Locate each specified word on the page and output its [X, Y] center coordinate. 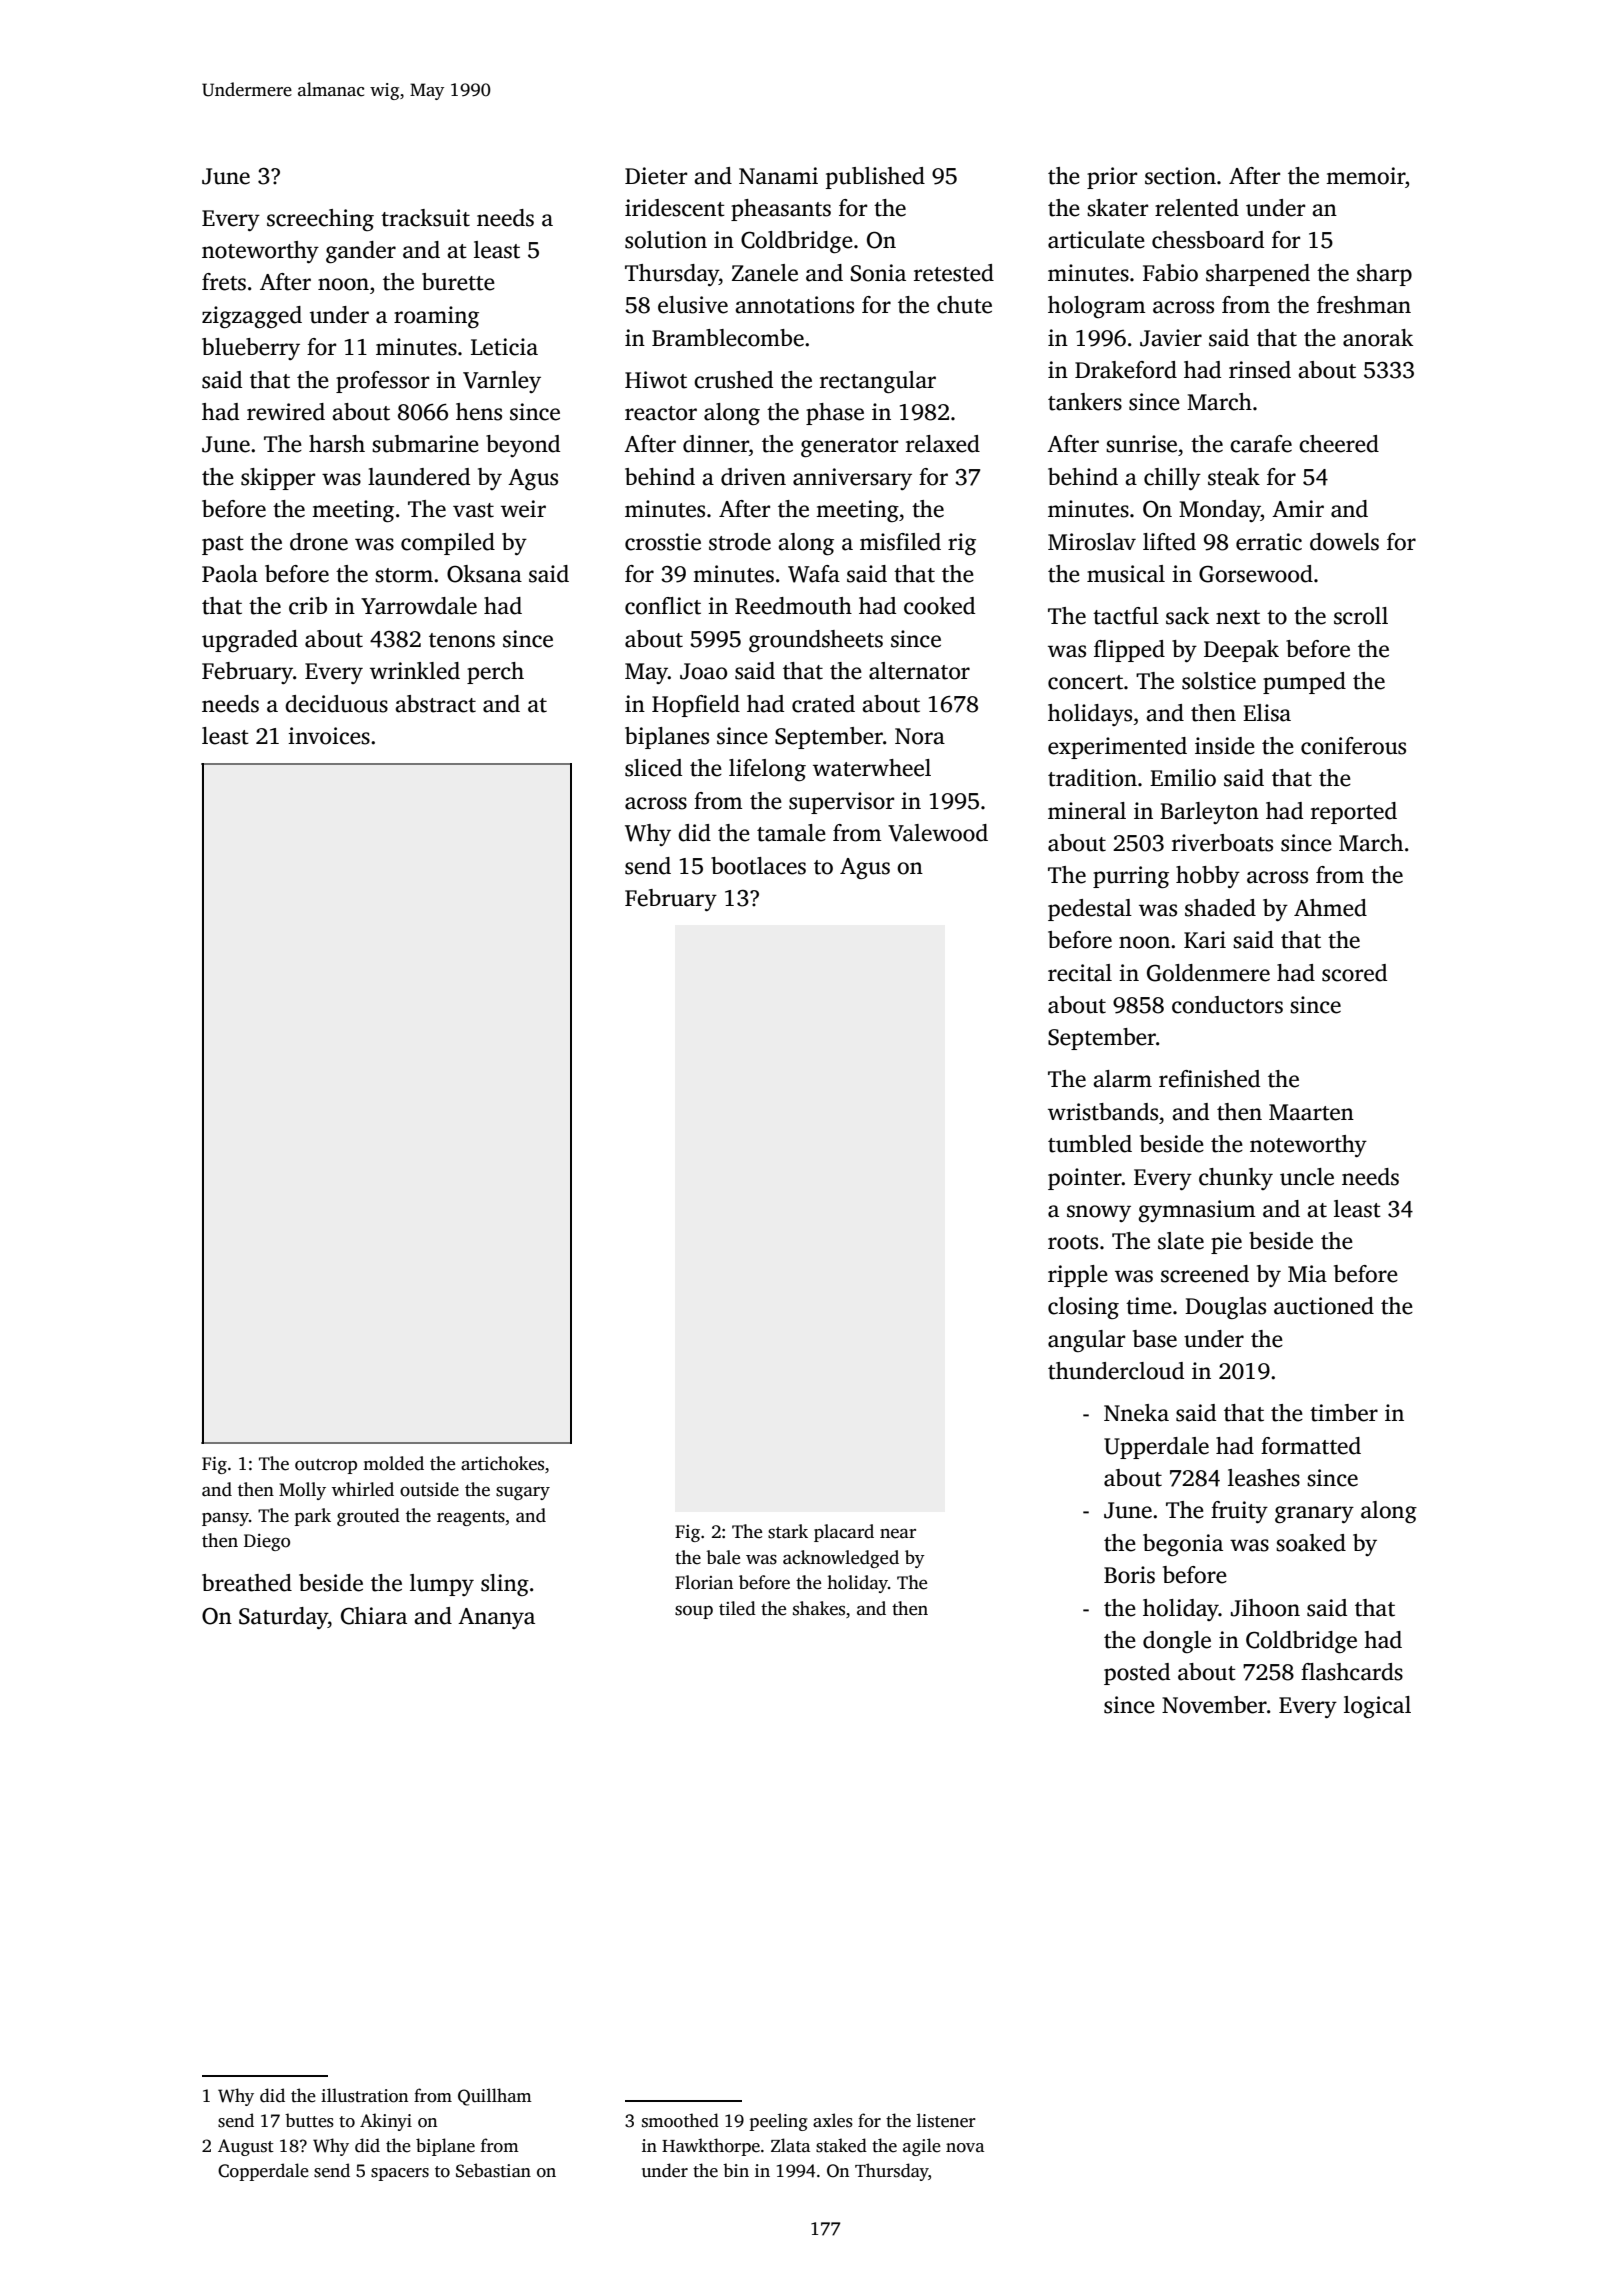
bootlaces [758, 866]
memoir [1365, 176]
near [898, 1534]
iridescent [675, 208]
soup [694, 1612]
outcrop [326, 1466]
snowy [1099, 1213]
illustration [364, 2095]
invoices [329, 736]
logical [1377, 1707]
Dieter [656, 176]
